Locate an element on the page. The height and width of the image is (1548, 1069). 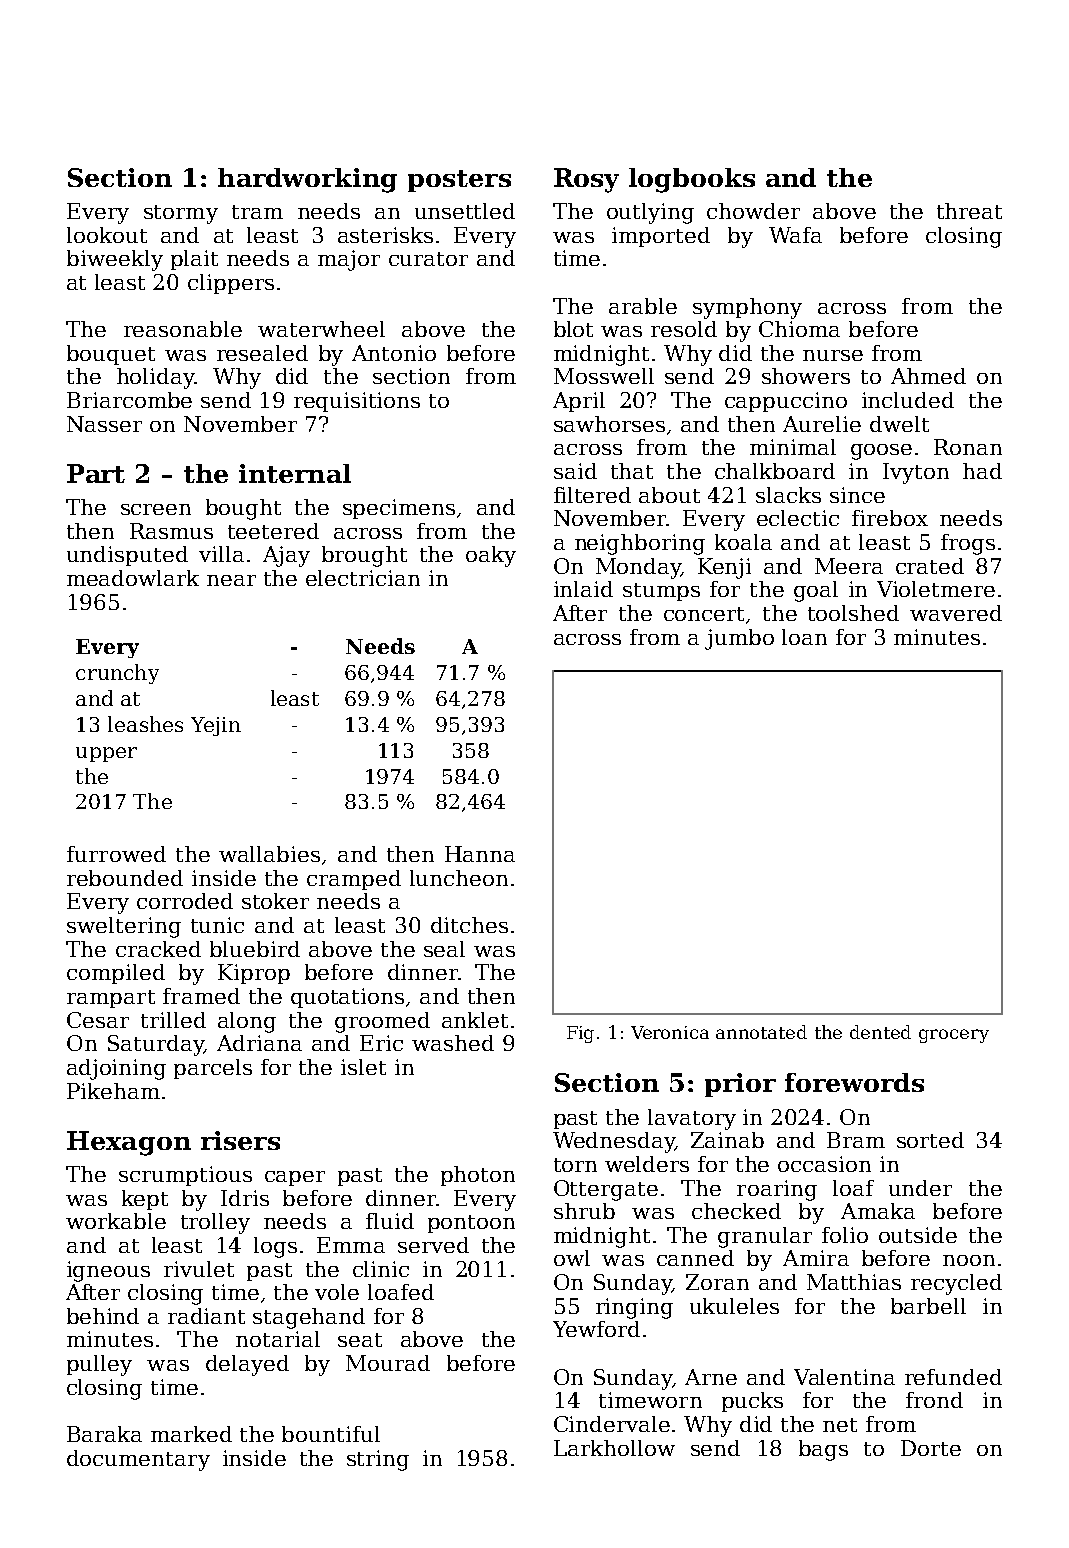
hardworking is located at coordinates (307, 180).
